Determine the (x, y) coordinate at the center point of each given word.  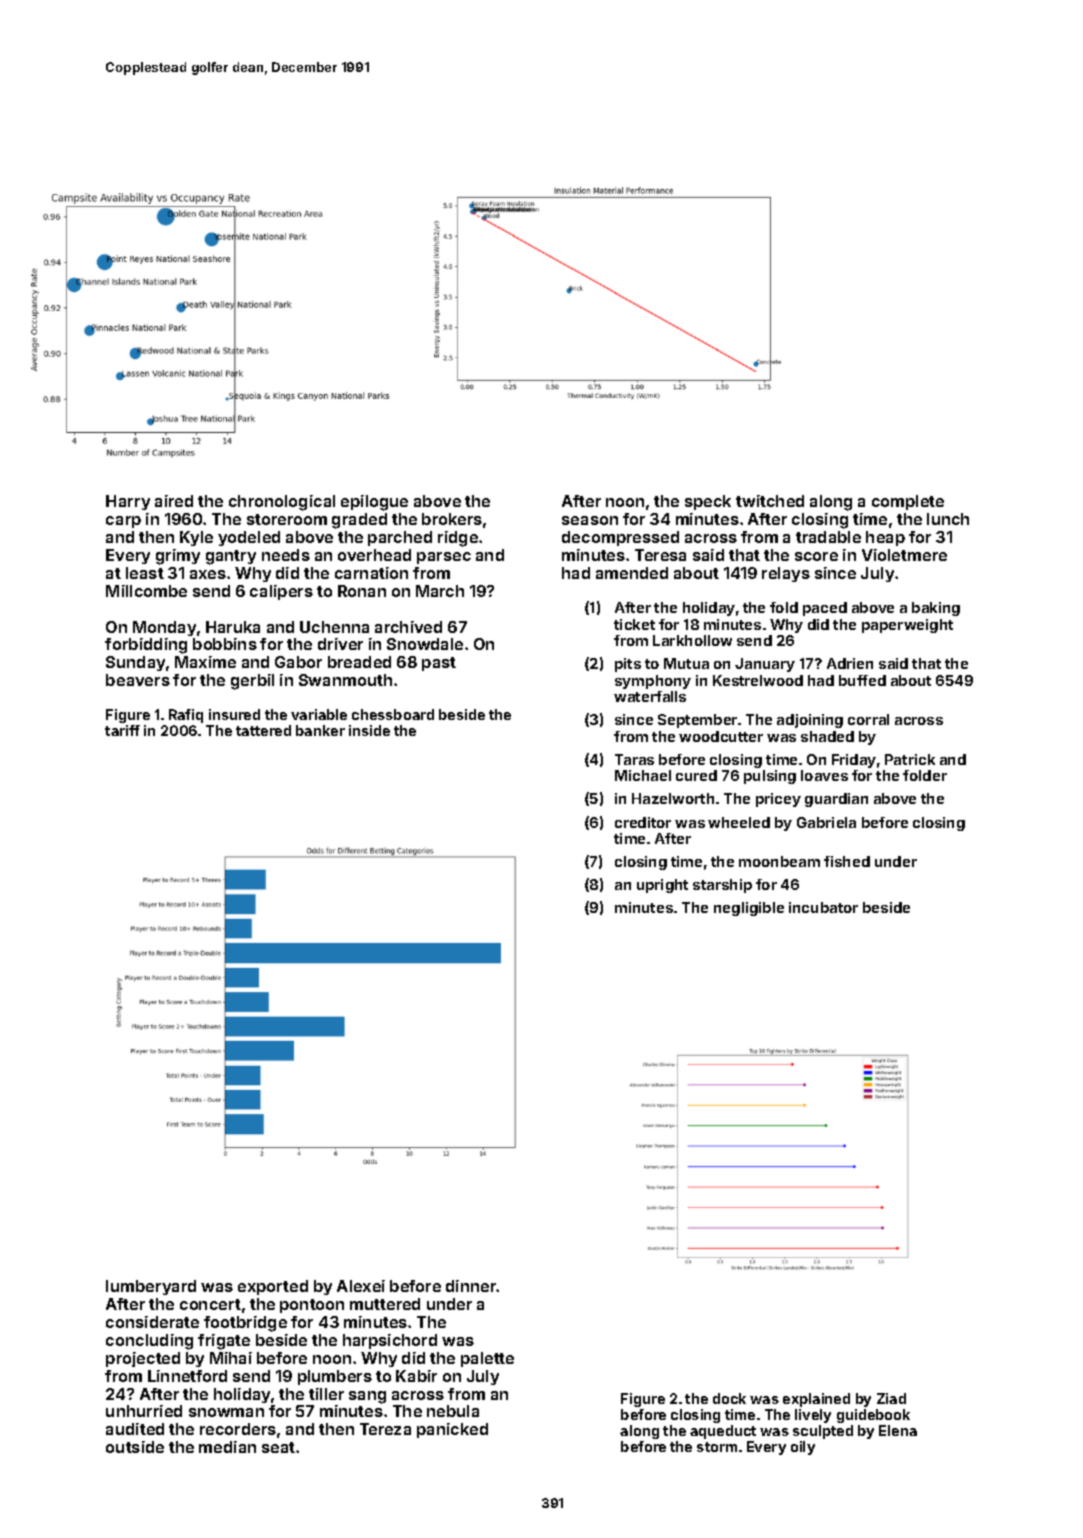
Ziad (891, 1398)
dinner (471, 1286)
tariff (122, 730)
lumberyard (151, 1287)
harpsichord (390, 1341)
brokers (452, 519)
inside (369, 730)
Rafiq (186, 716)
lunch (948, 519)
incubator (823, 907)
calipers (281, 592)
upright (662, 886)
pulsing (770, 777)
